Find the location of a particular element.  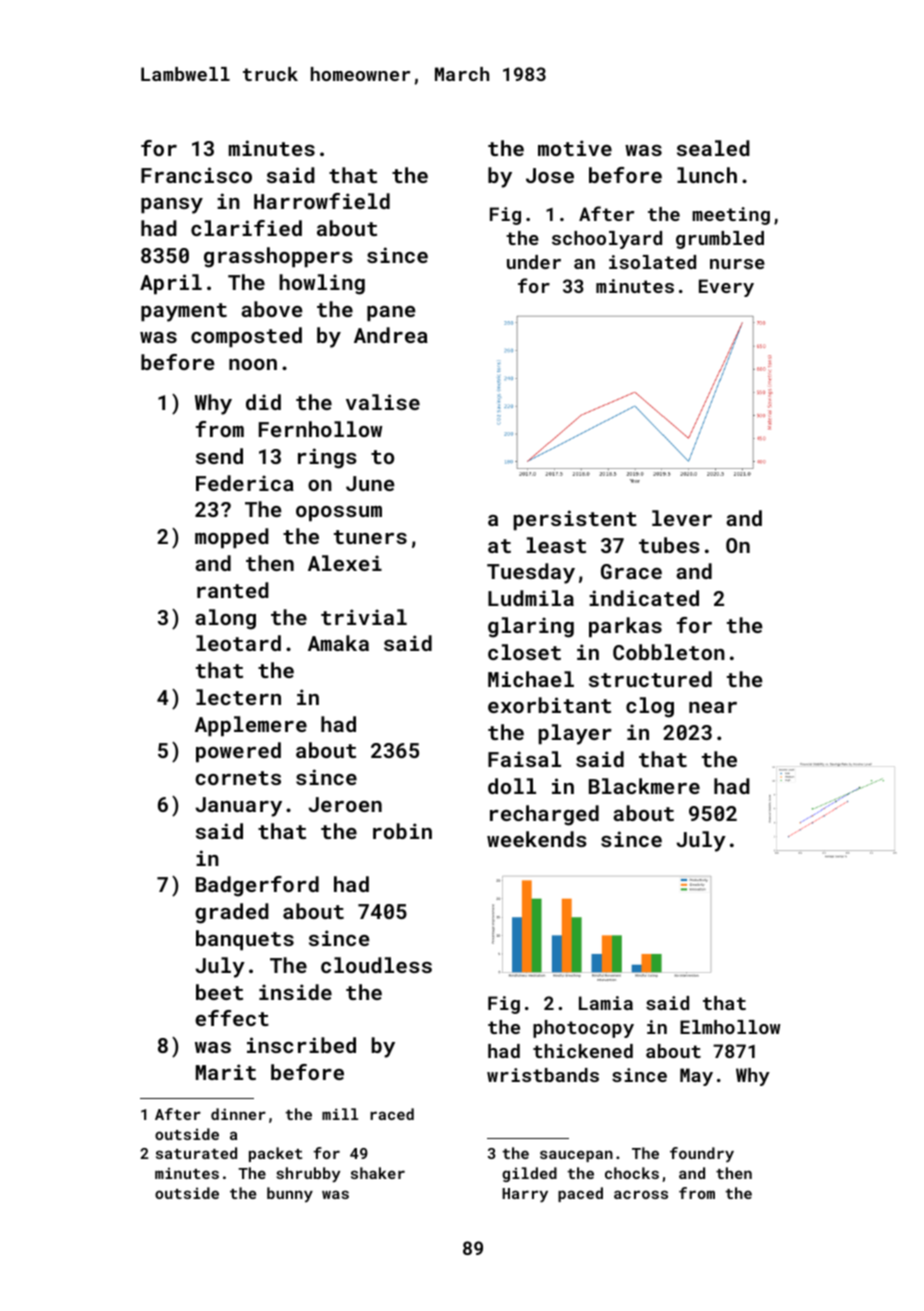

valise is located at coordinates (383, 402).
